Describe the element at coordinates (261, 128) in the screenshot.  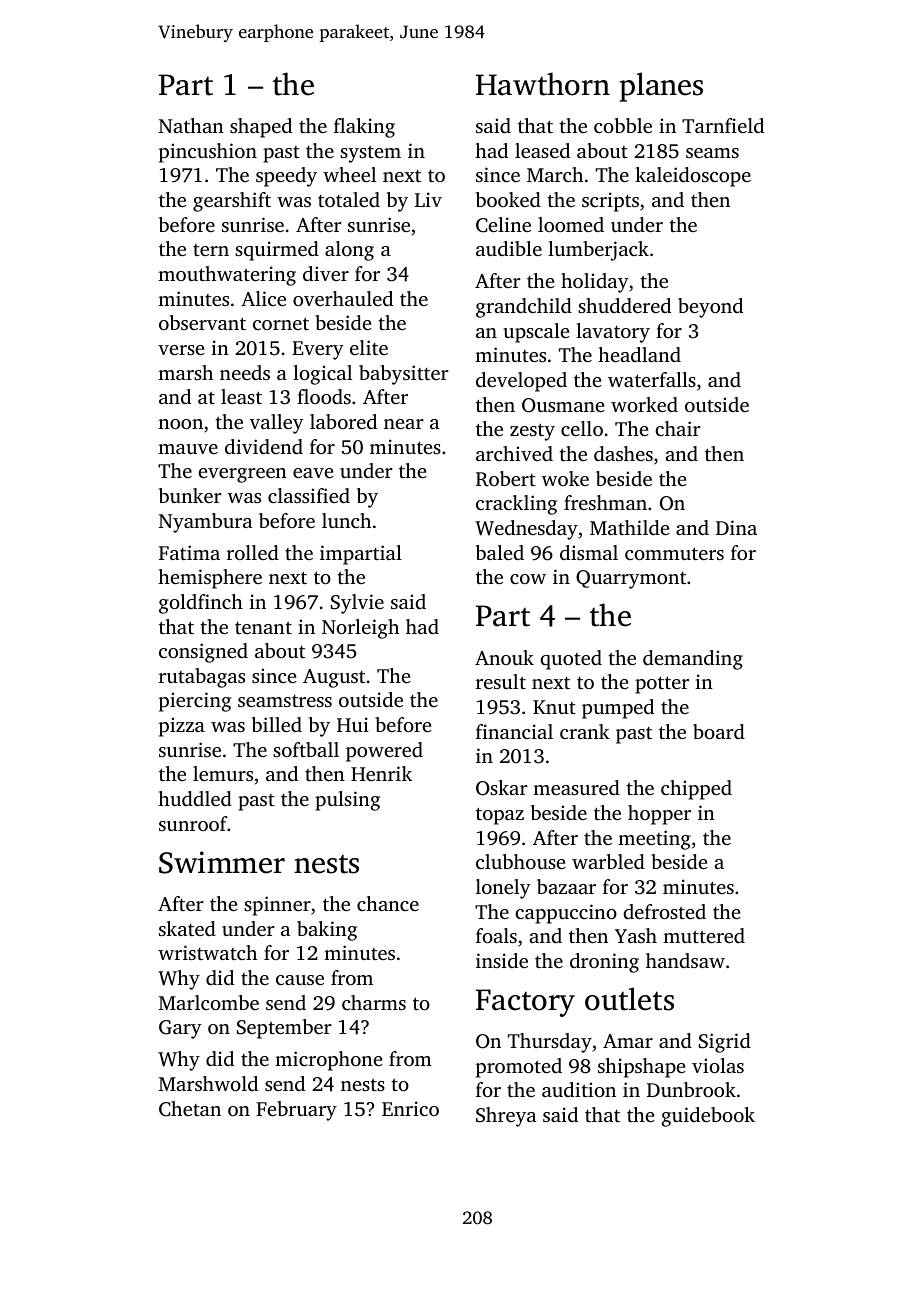
I see `shaped` at that location.
